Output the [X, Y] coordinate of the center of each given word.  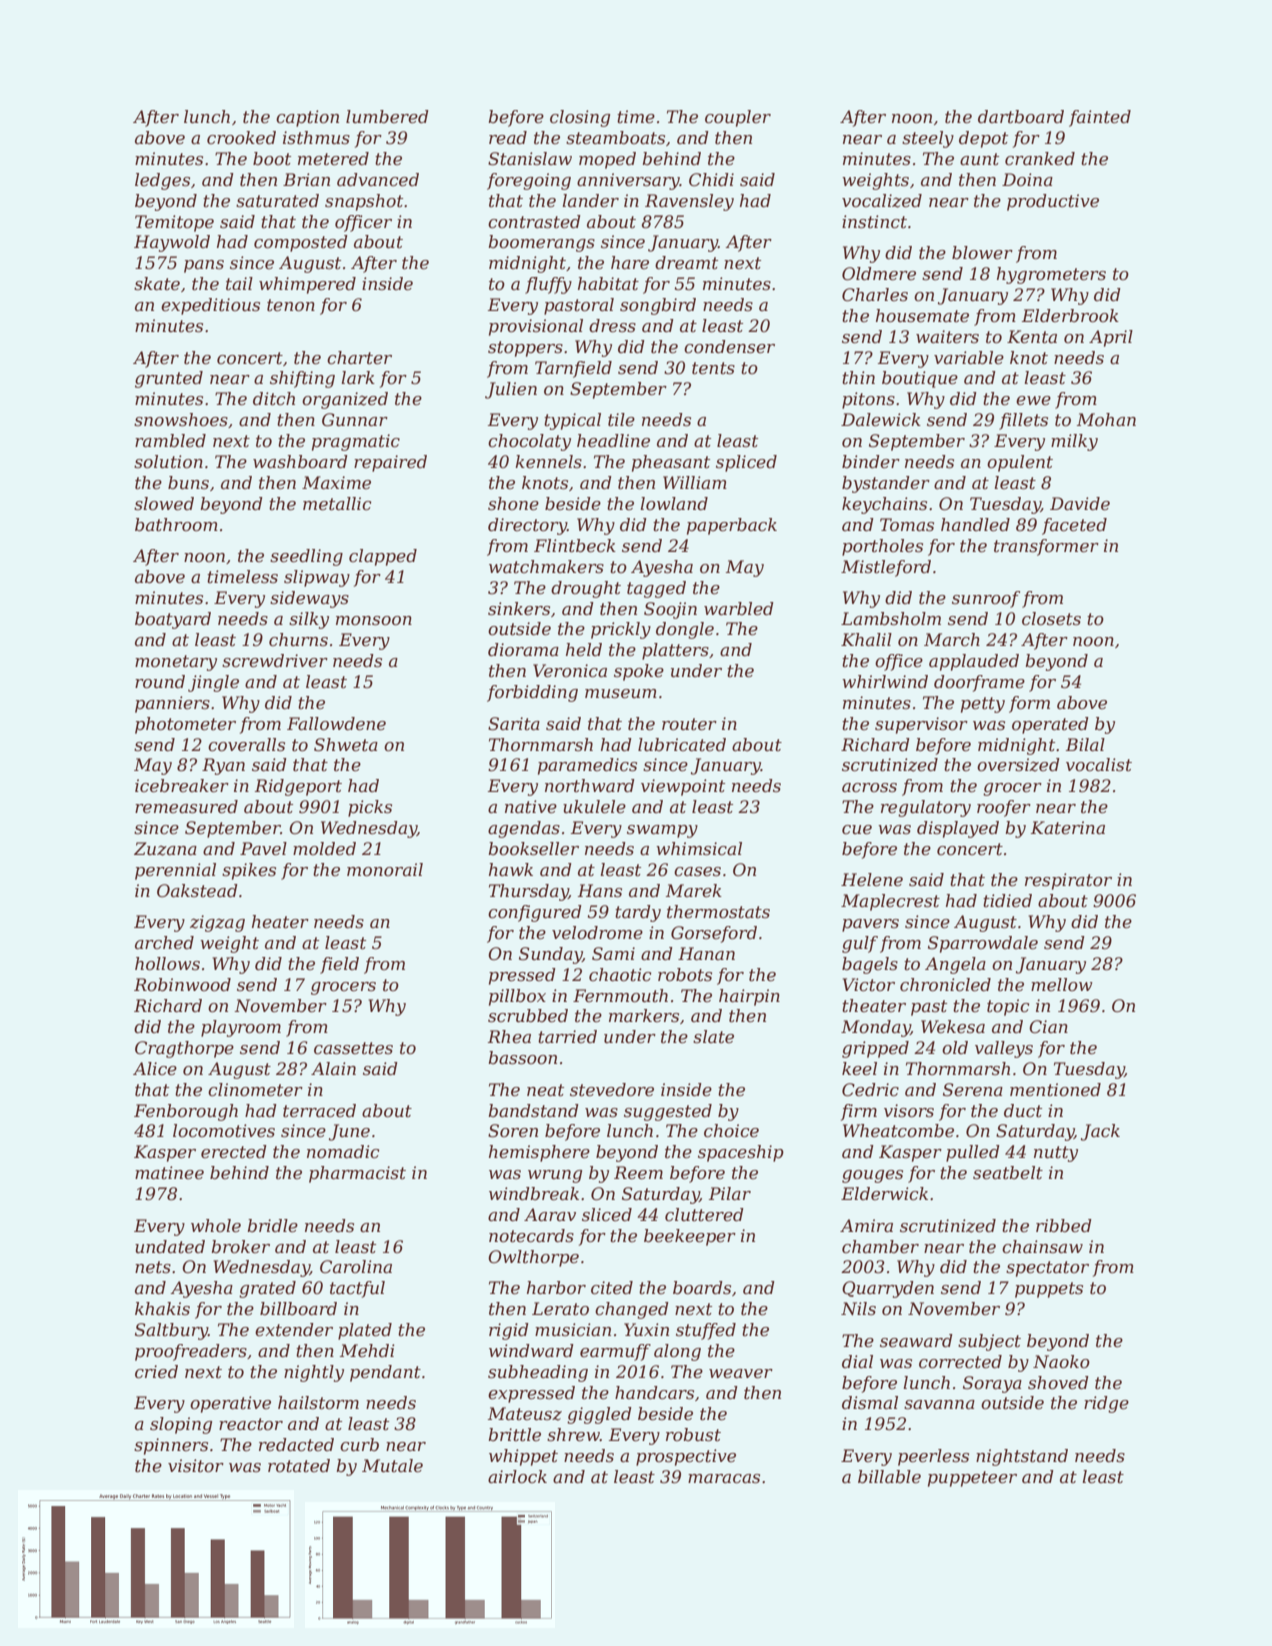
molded [324, 849]
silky [309, 620]
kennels [548, 462]
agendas [524, 829]
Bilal [1085, 744]
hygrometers [1051, 275]
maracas [724, 1479]
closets [1051, 619]
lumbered [387, 117]
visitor [196, 1466]
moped [607, 160]
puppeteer [972, 1479]
